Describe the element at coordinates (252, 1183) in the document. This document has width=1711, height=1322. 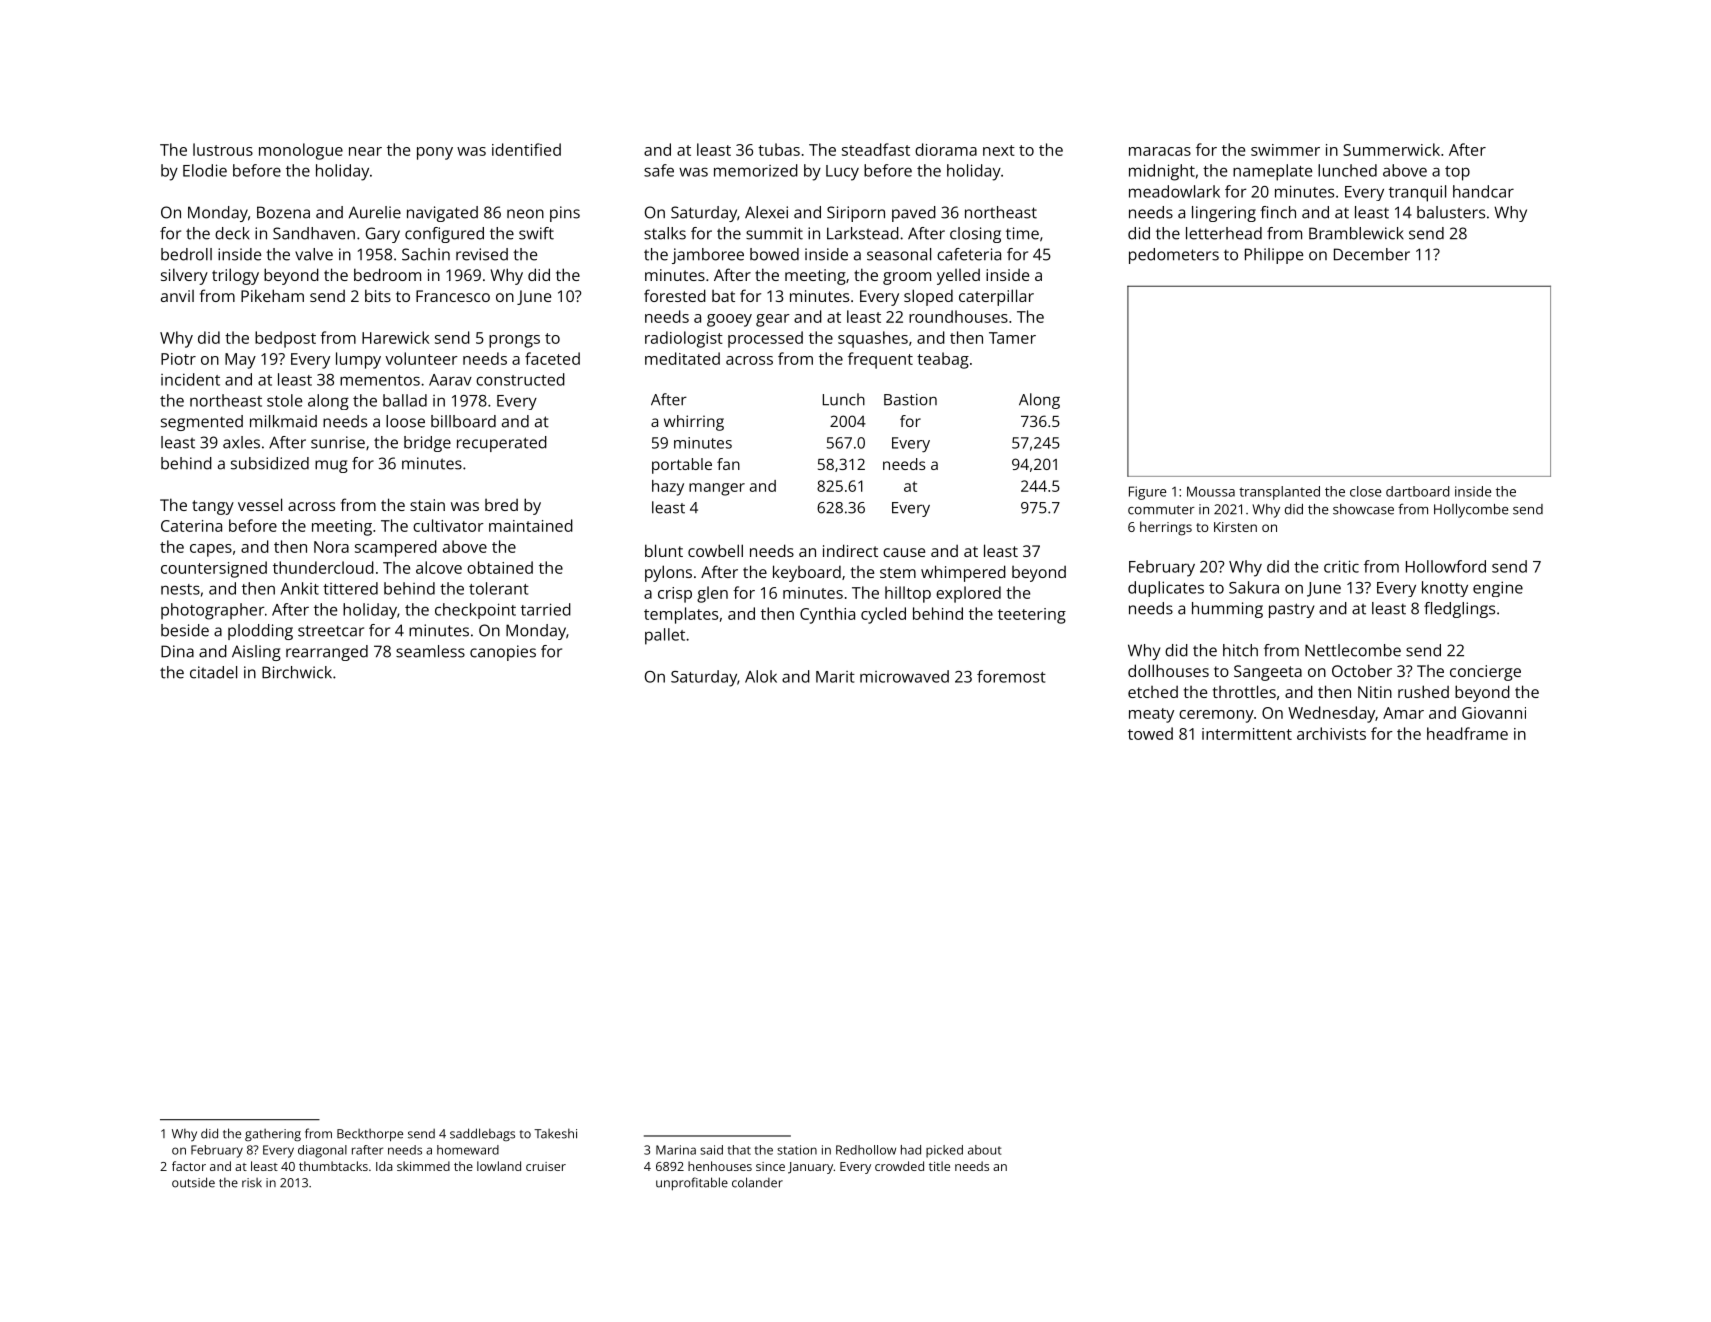
I see `risk` at that location.
